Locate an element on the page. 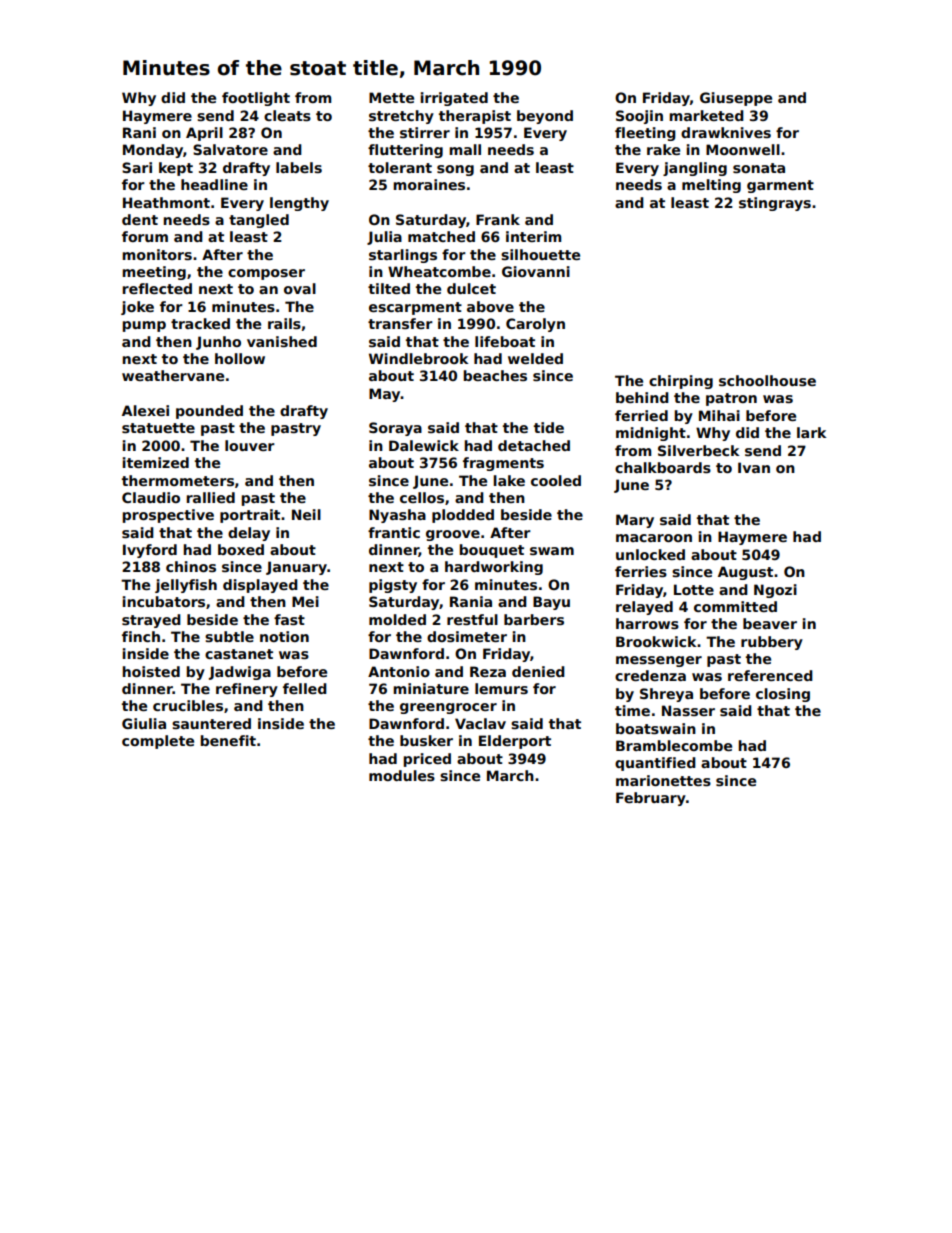 The height and width of the document is (1233, 952). tide is located at coordinates (549, 427).
